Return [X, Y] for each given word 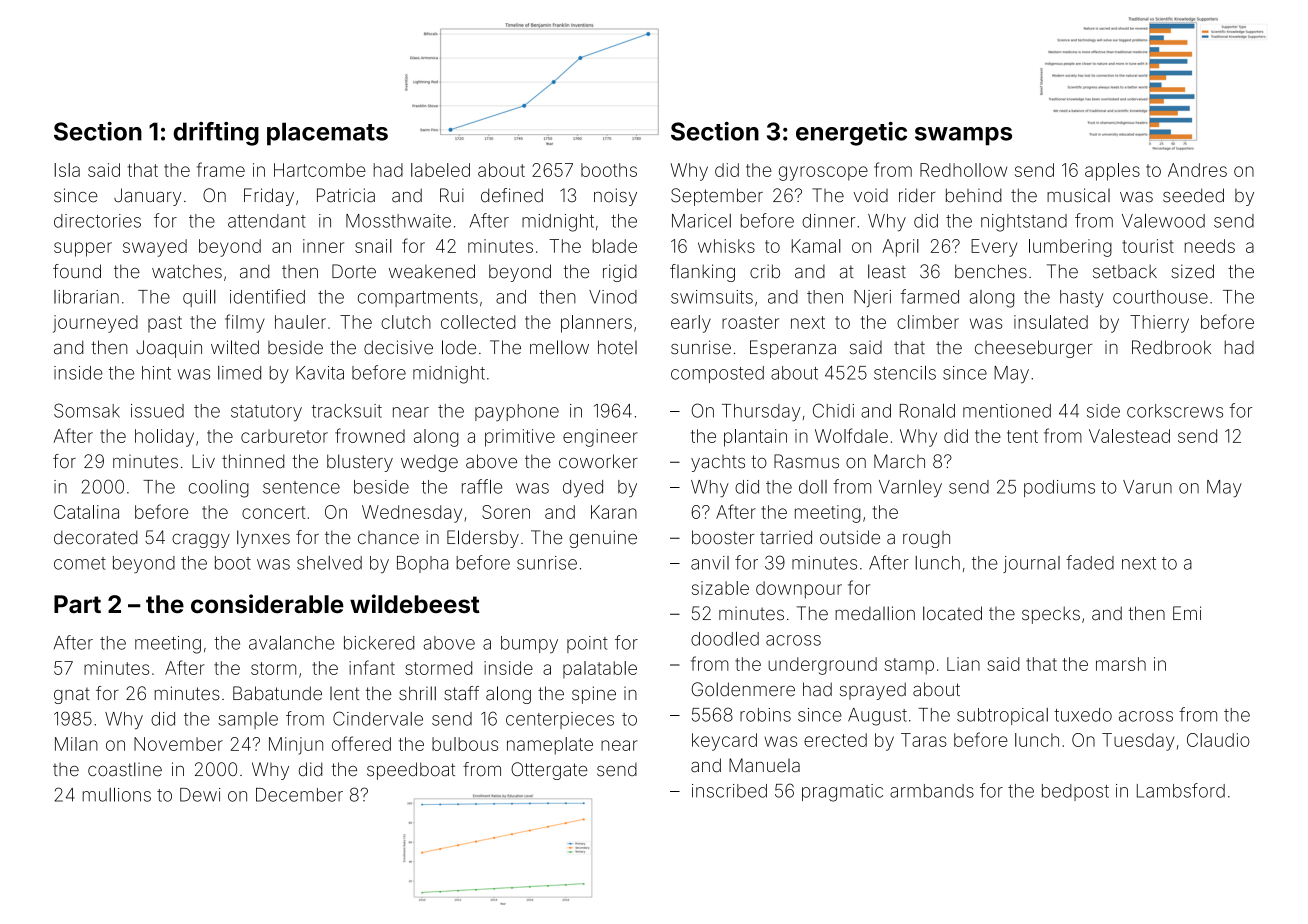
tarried [786, 537]
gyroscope [823, 173]
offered [361, 743]
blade [614, 246]
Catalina [86, 512]
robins [765, 715]
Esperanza [793, 349]
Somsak [87, 410]
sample [248, 720]
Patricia [346, 195]
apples [1112, 172]
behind [974, 195]
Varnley [910, 488]
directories [97, 221]
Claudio [1218, 740]
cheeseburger [1033, 349]
